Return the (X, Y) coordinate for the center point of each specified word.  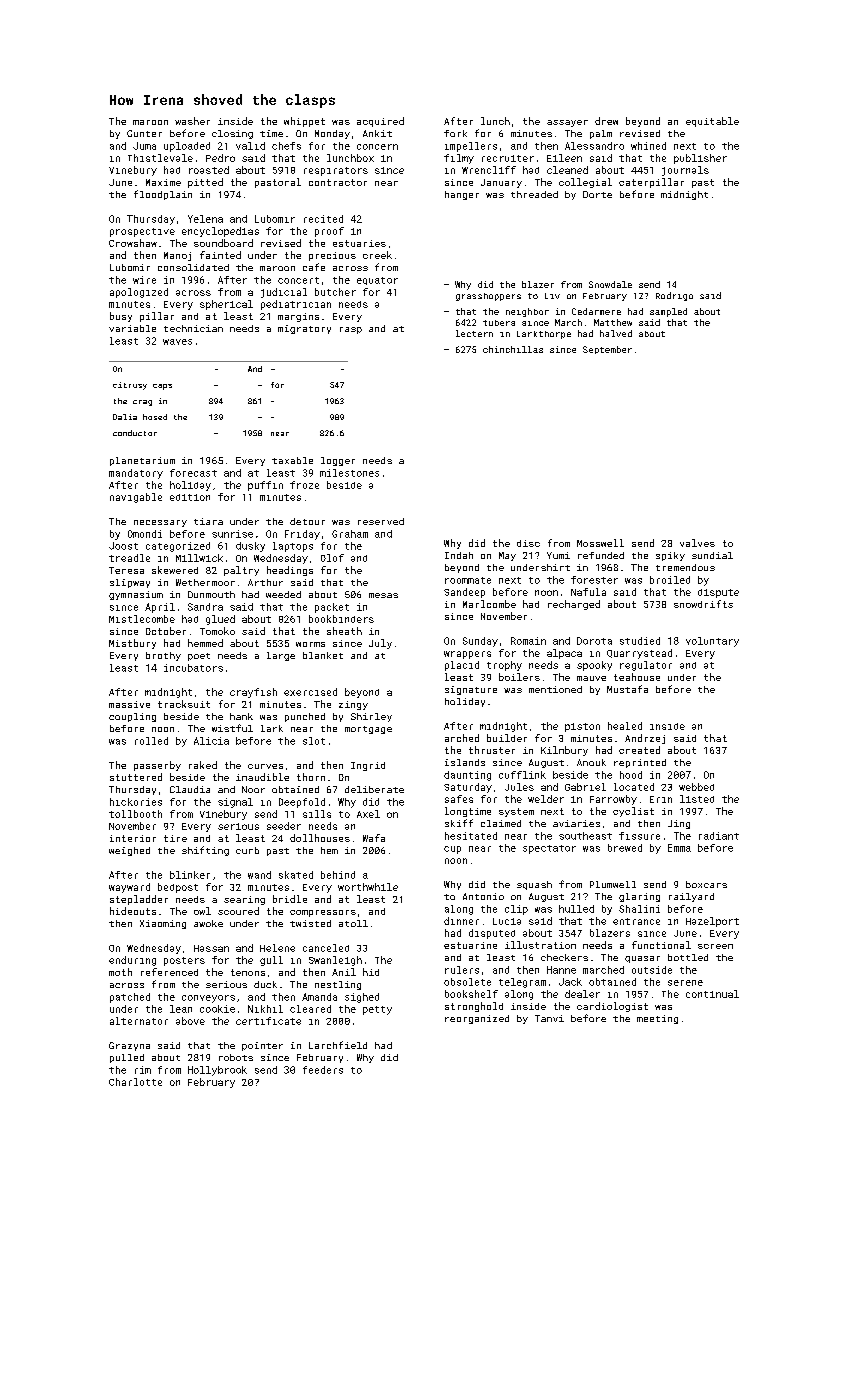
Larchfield (338, 1045)
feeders (323, 1070)
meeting (657, 1019)
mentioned (555, 689)
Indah (459, 555)
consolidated (193, 267)
